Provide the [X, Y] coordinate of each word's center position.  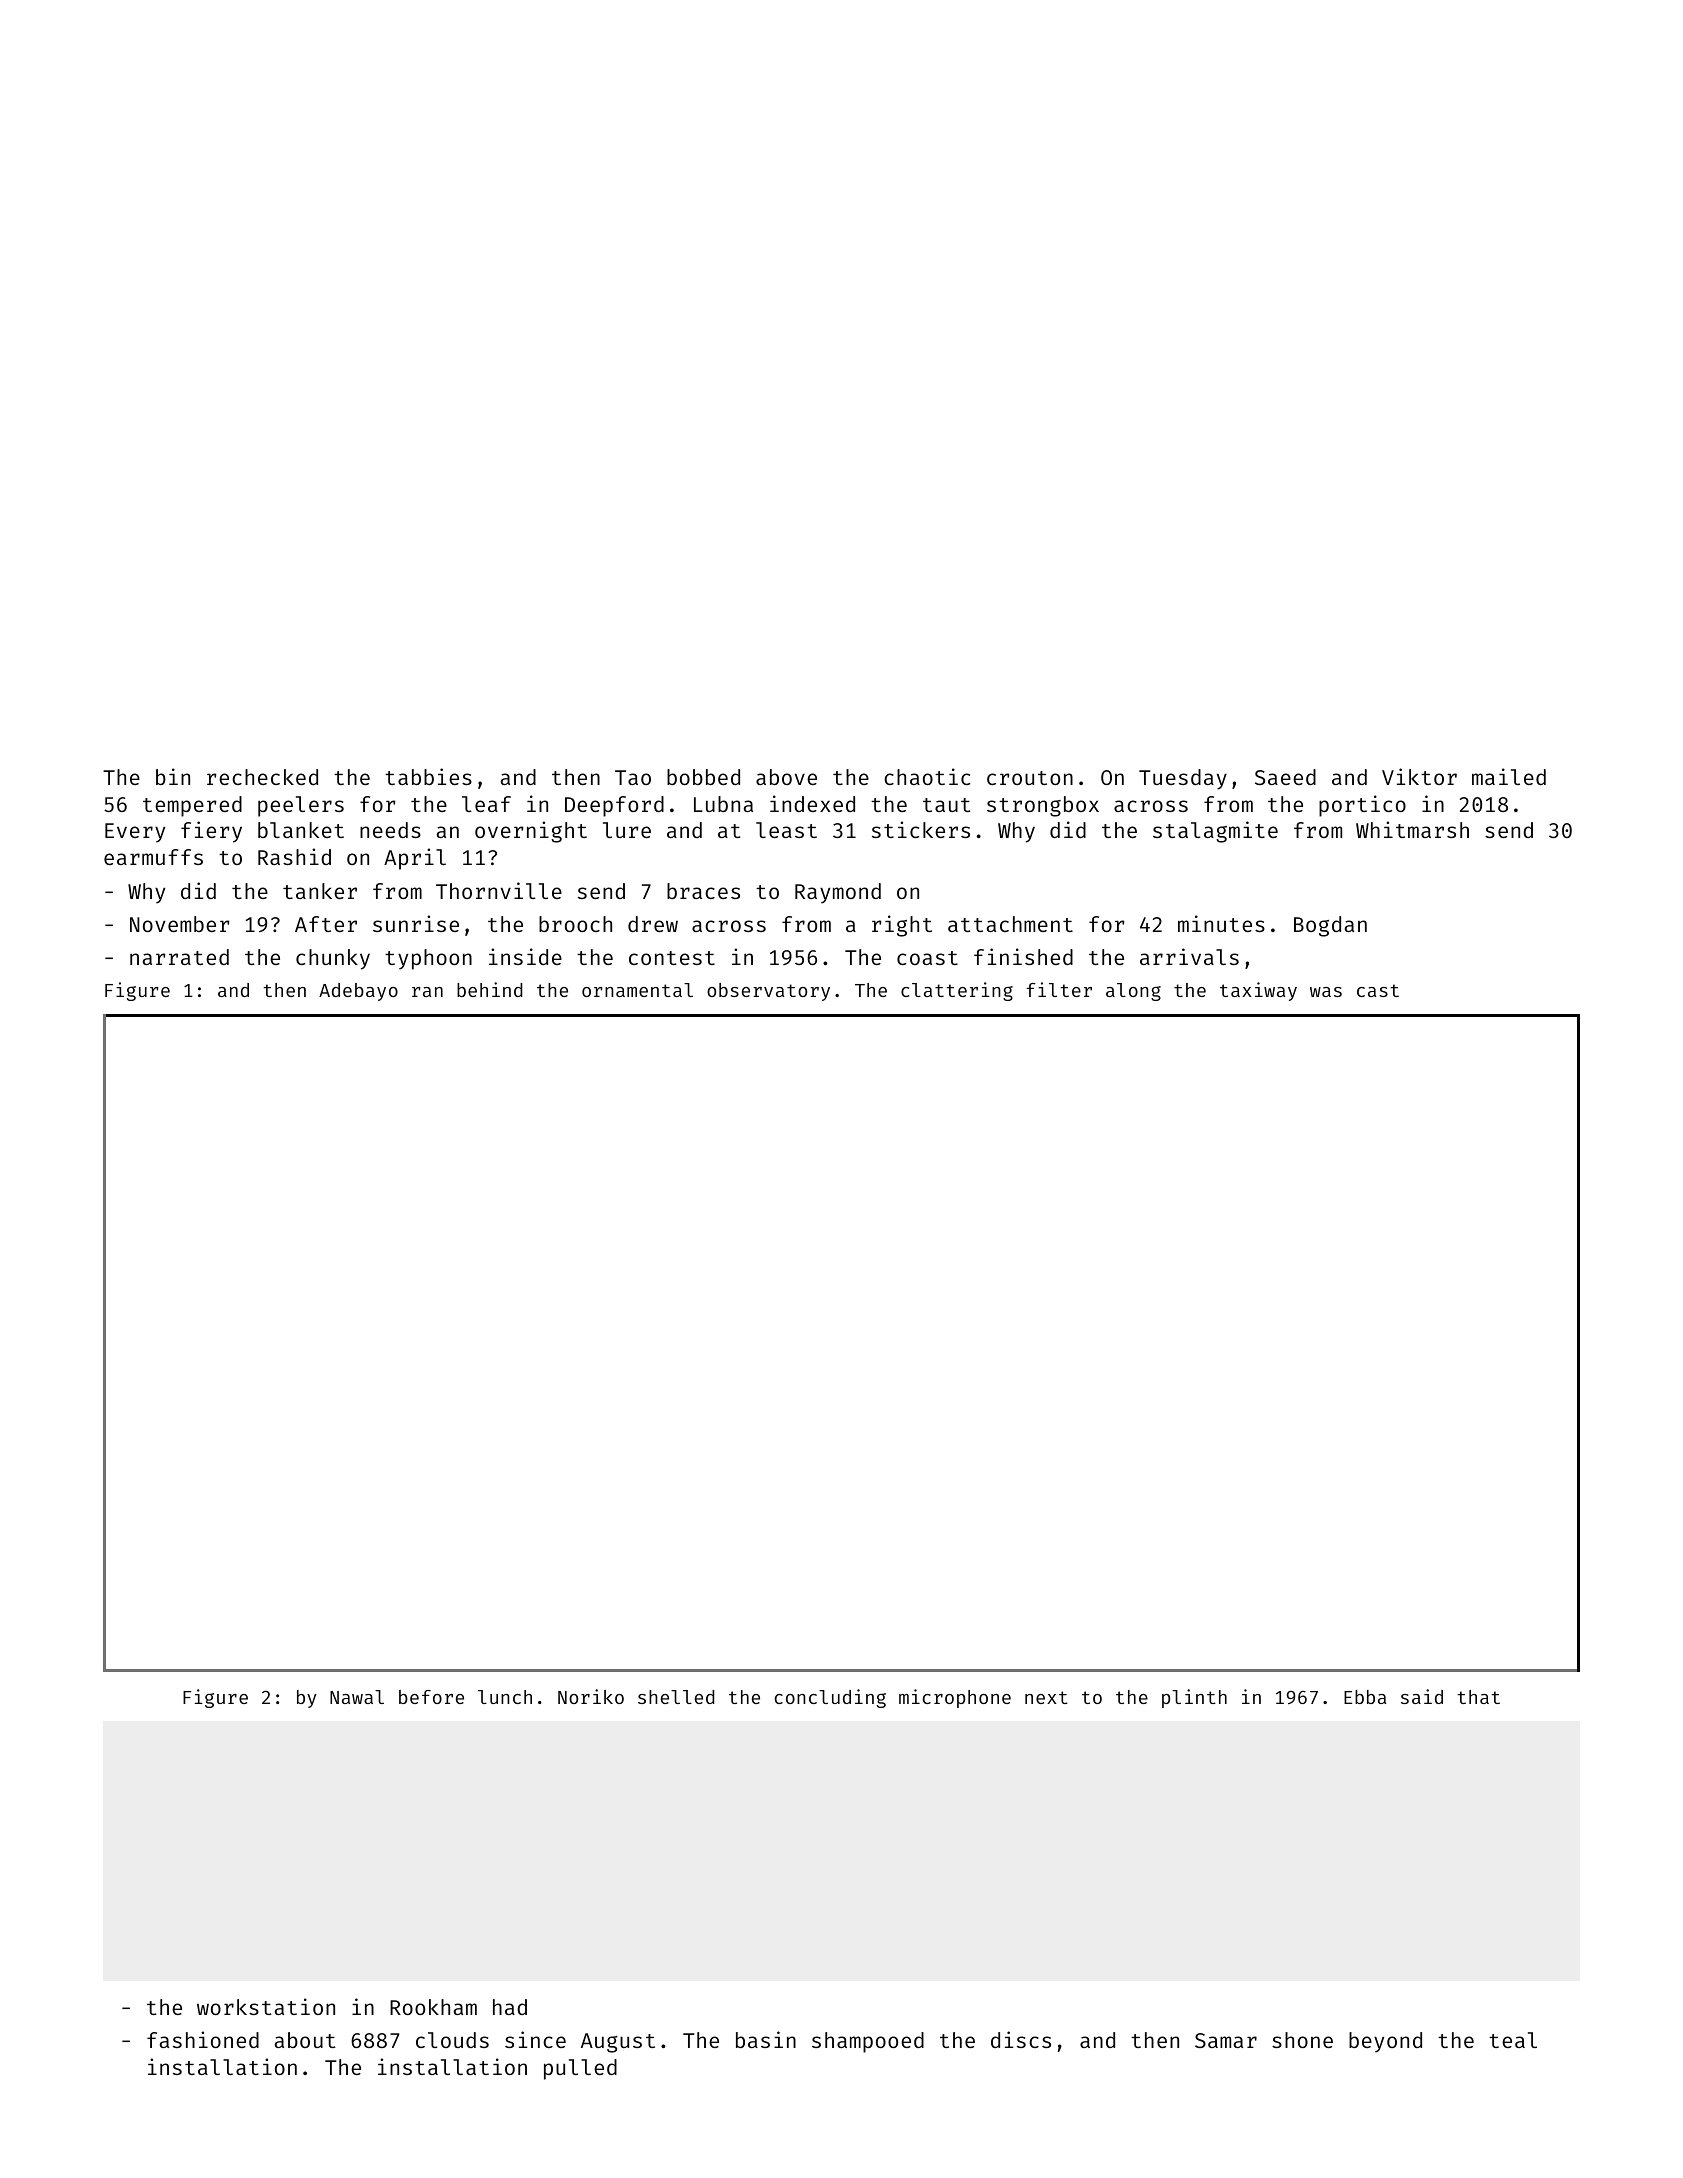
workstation [266, 2006]
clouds [452, 2040]
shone [1302, 2040]
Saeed [1285, 777]
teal [1513, 2040]
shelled [676, 1697]
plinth [1194, 1698]
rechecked [262, 777]
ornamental [637, 990]
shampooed [868, 2042]
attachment [1010, 924]
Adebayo [358, 992]
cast [1378, 990]
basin [766, 2039]
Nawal [357, 1697]
